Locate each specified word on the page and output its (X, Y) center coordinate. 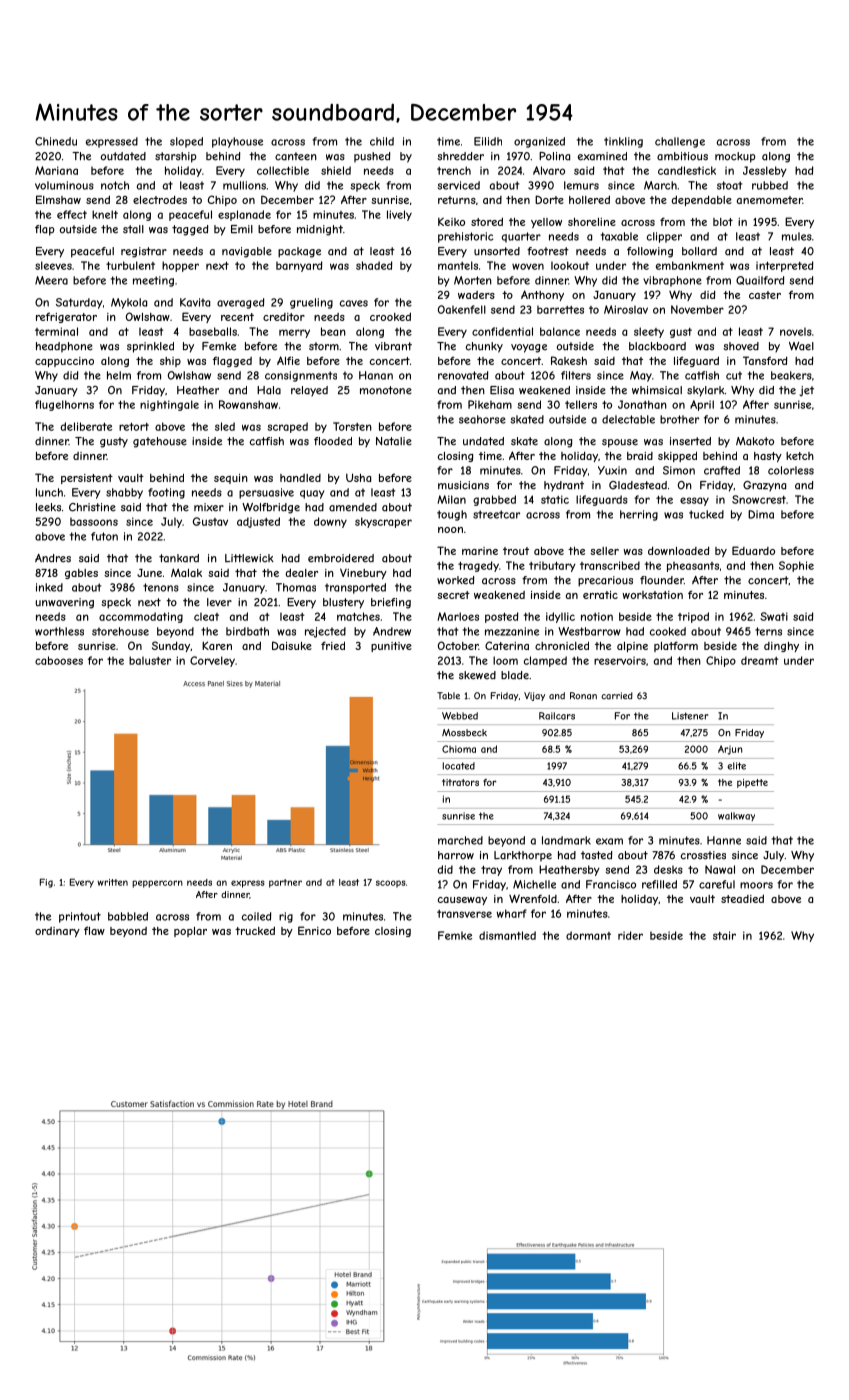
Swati (774, 616)
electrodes (160, 199)
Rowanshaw (248, 404)
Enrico (314, 930)
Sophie (796, 566)
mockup (735, 157)
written (112, 882)
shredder (460, 156)
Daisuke (292, 645)
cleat (206, 616)
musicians (463, 485)
